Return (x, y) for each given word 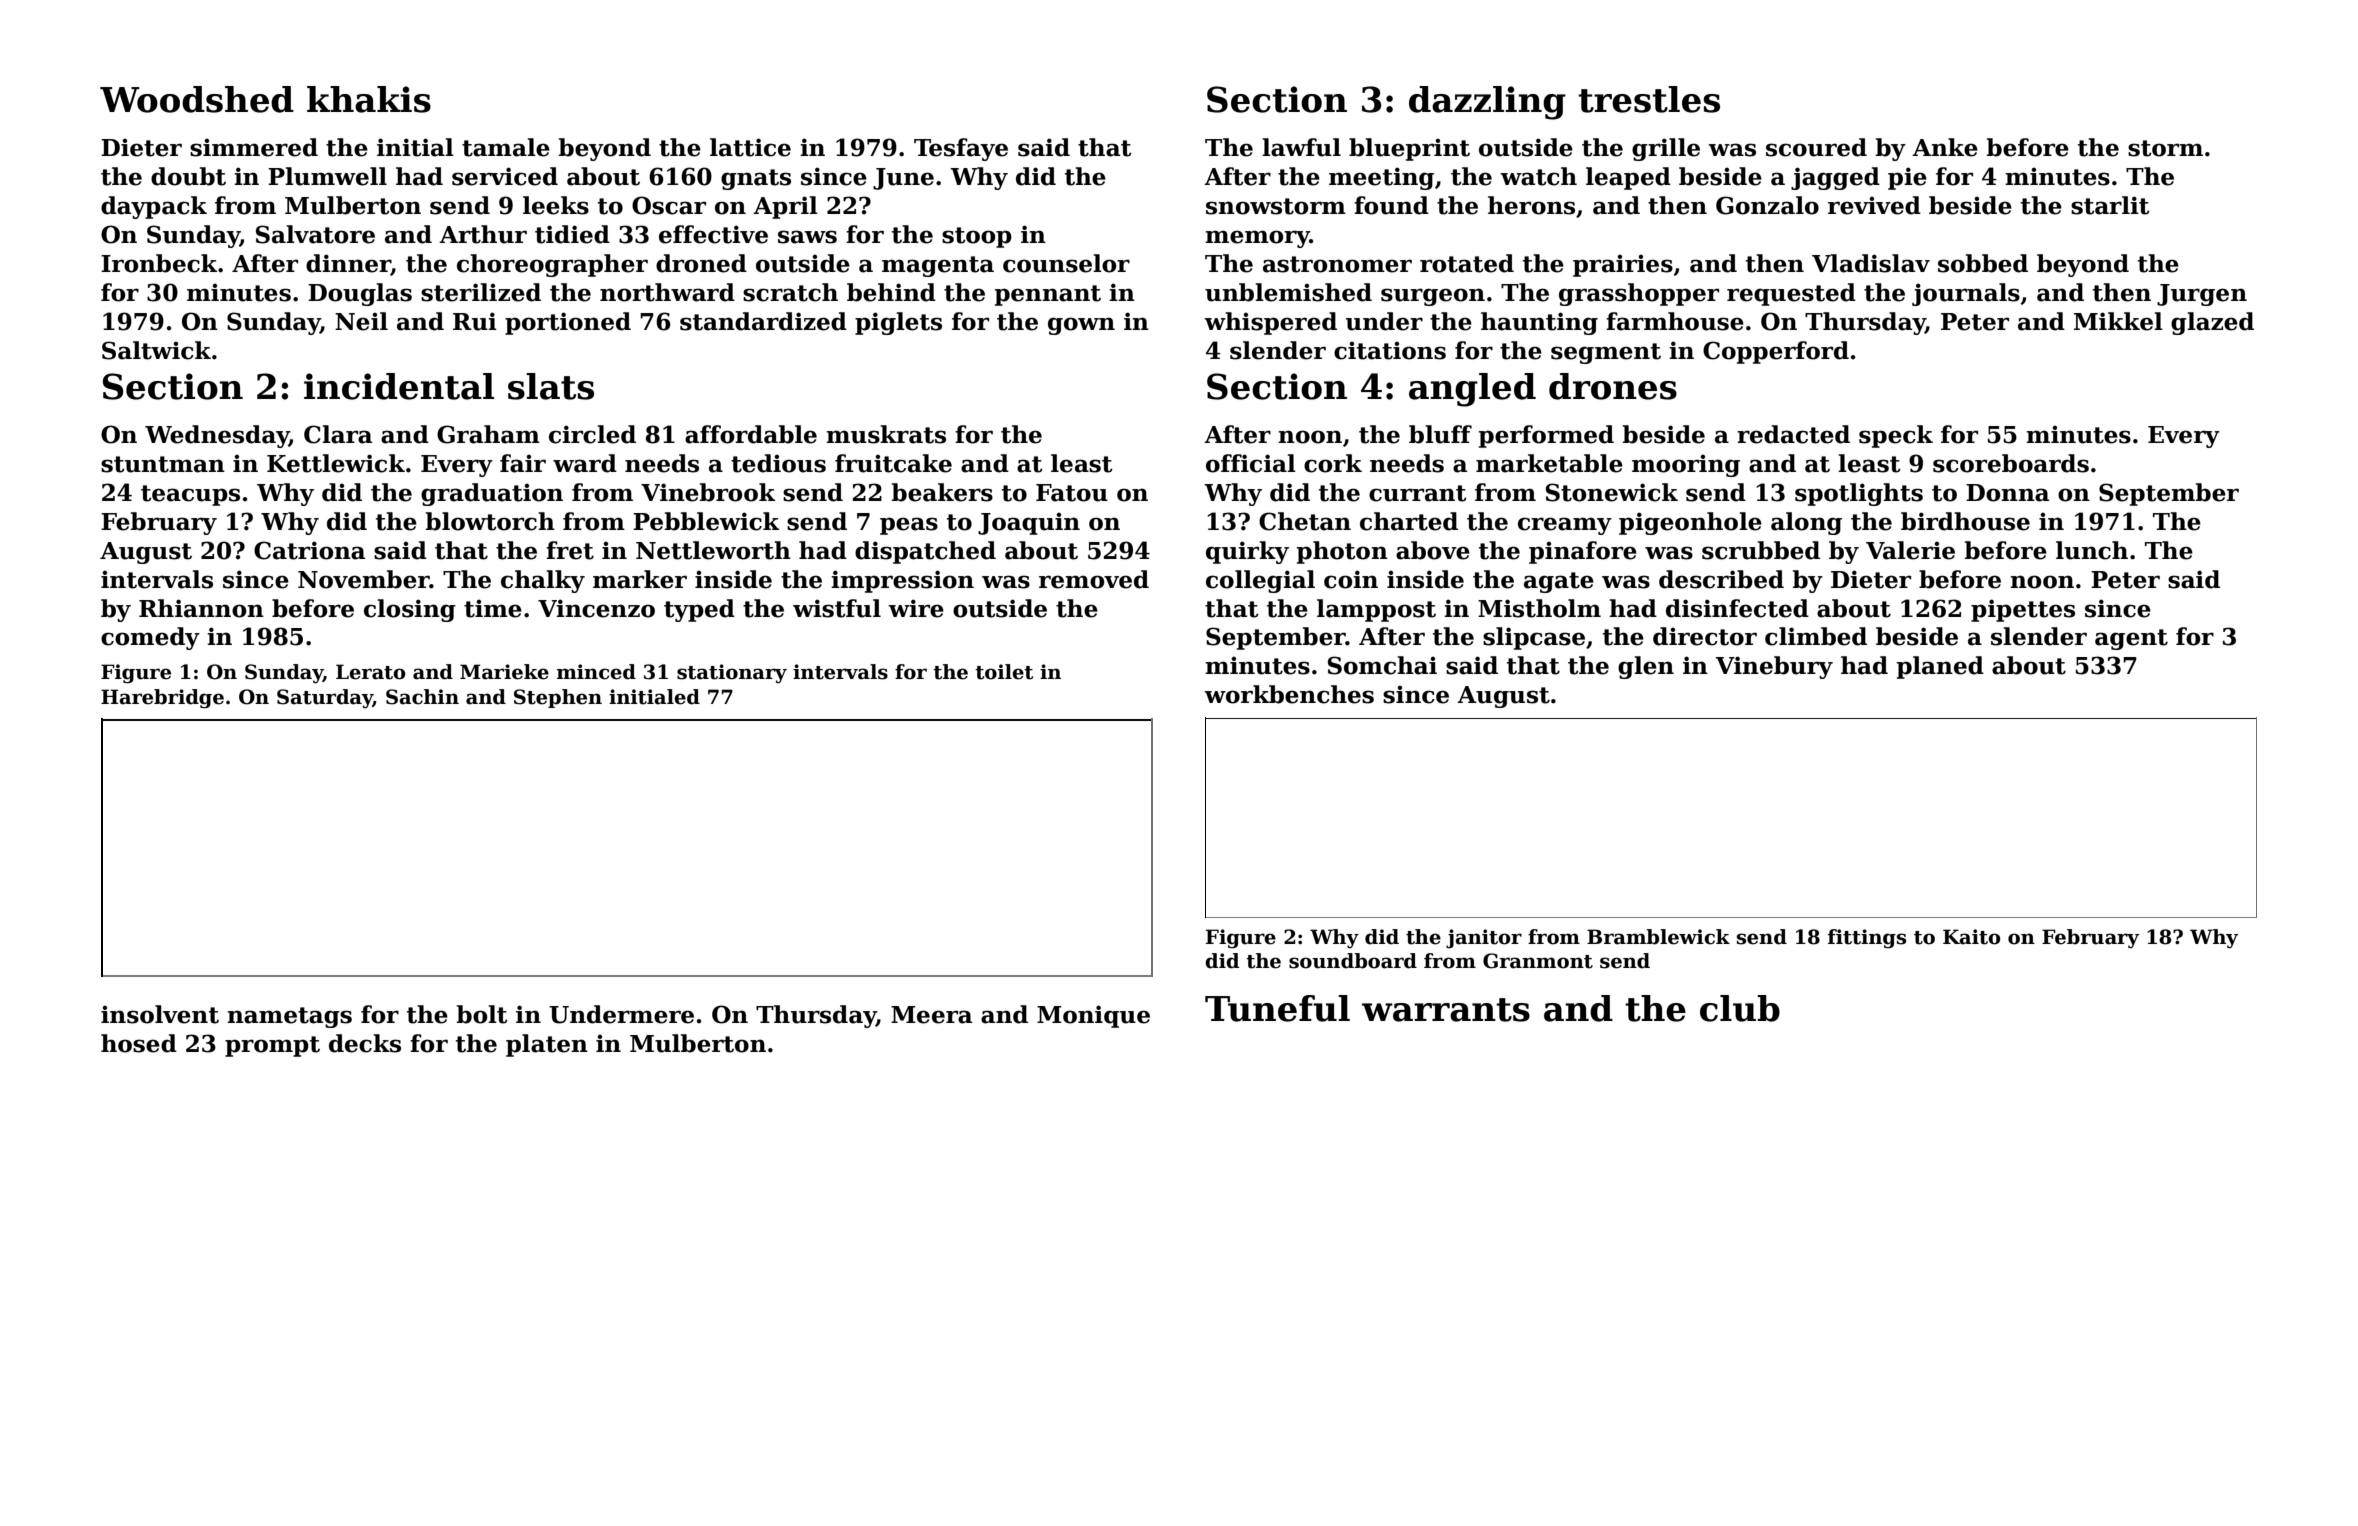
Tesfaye (961, 149)
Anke (1945, 147)
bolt (482, 1014)
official (1251, 463)
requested (1791, 294)
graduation (492, 494)
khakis (369, 99)
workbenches (1289, 694)
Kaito (1971, 937)
